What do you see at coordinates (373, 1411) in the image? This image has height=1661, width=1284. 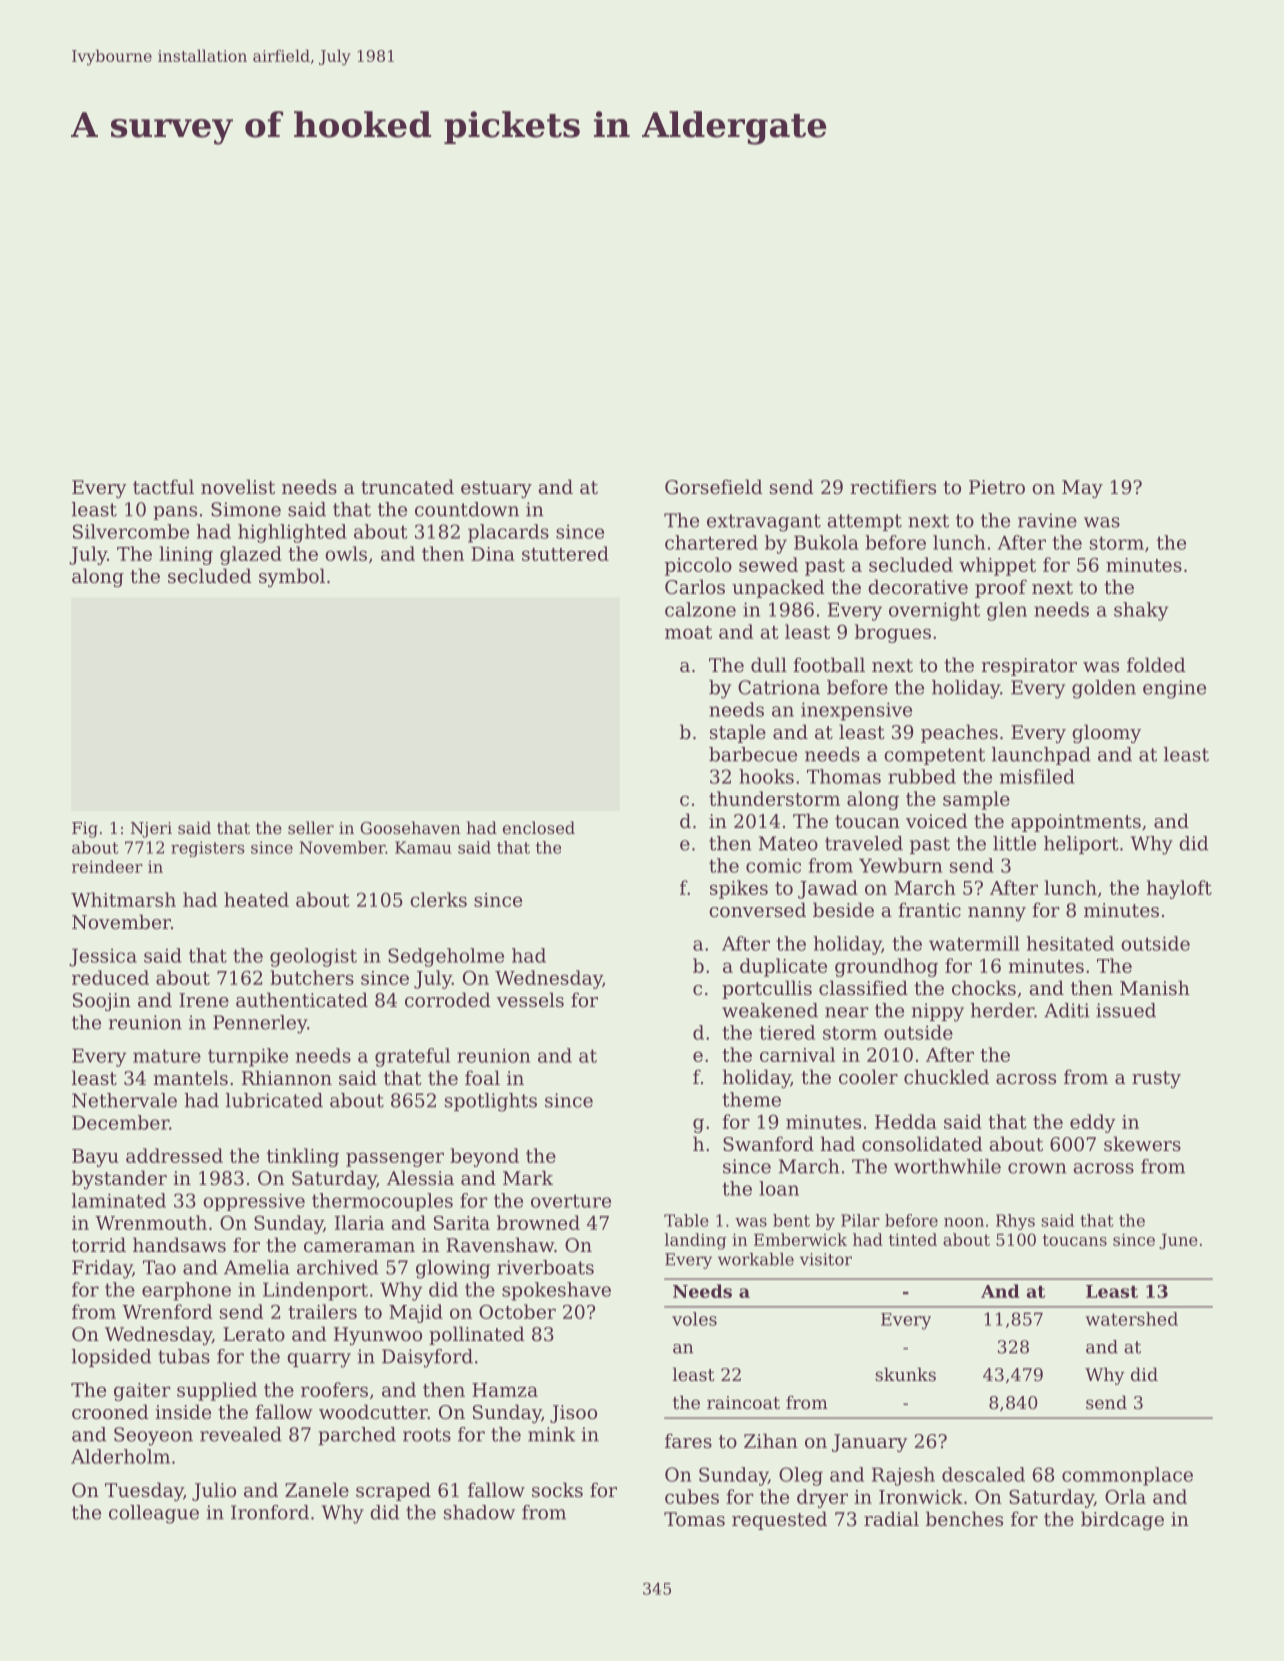 I see `woodcutter` at bounding box center [373, 1411].
